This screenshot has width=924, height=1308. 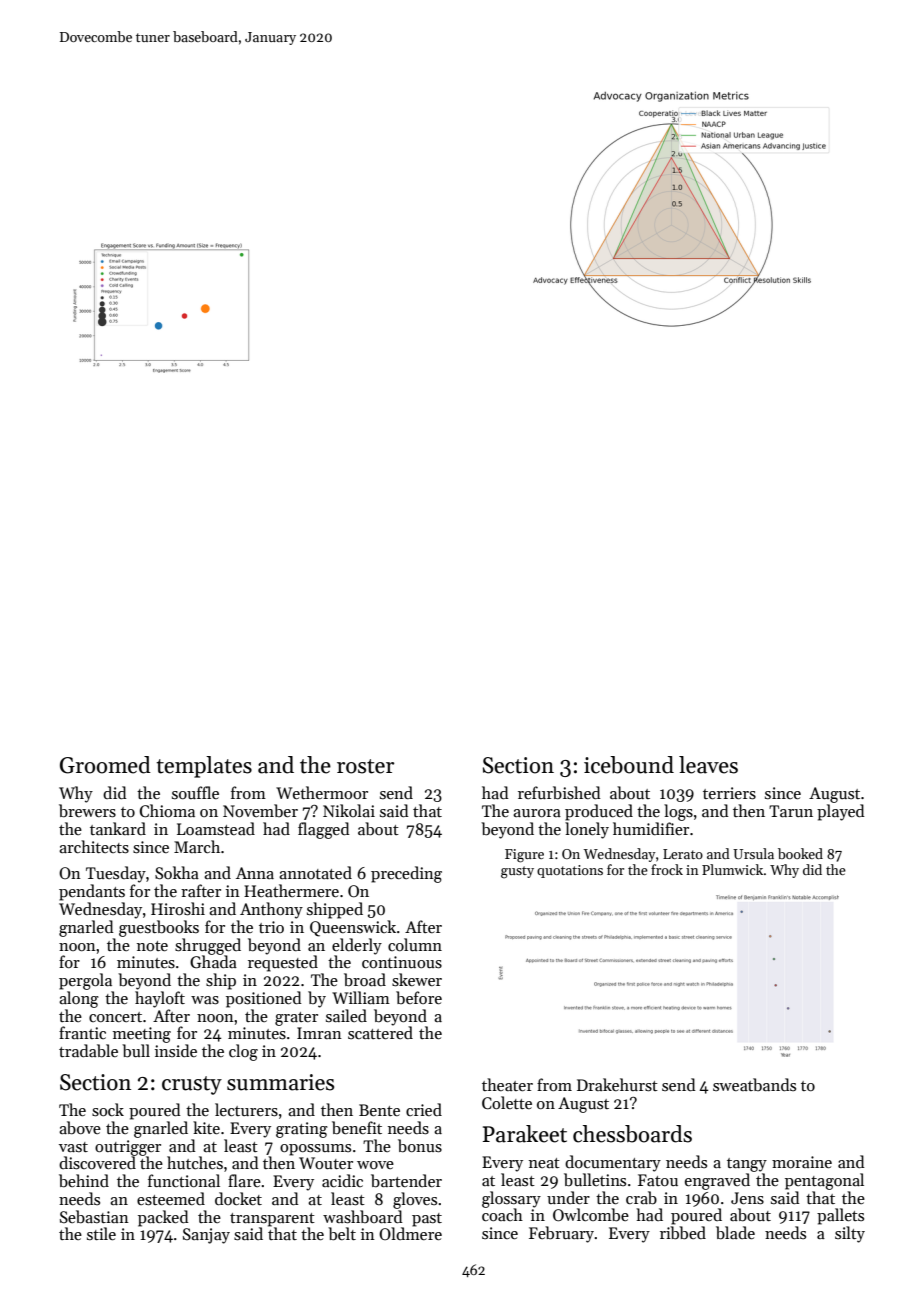 I want to click on Ursula, so click(x=753, y=853).
